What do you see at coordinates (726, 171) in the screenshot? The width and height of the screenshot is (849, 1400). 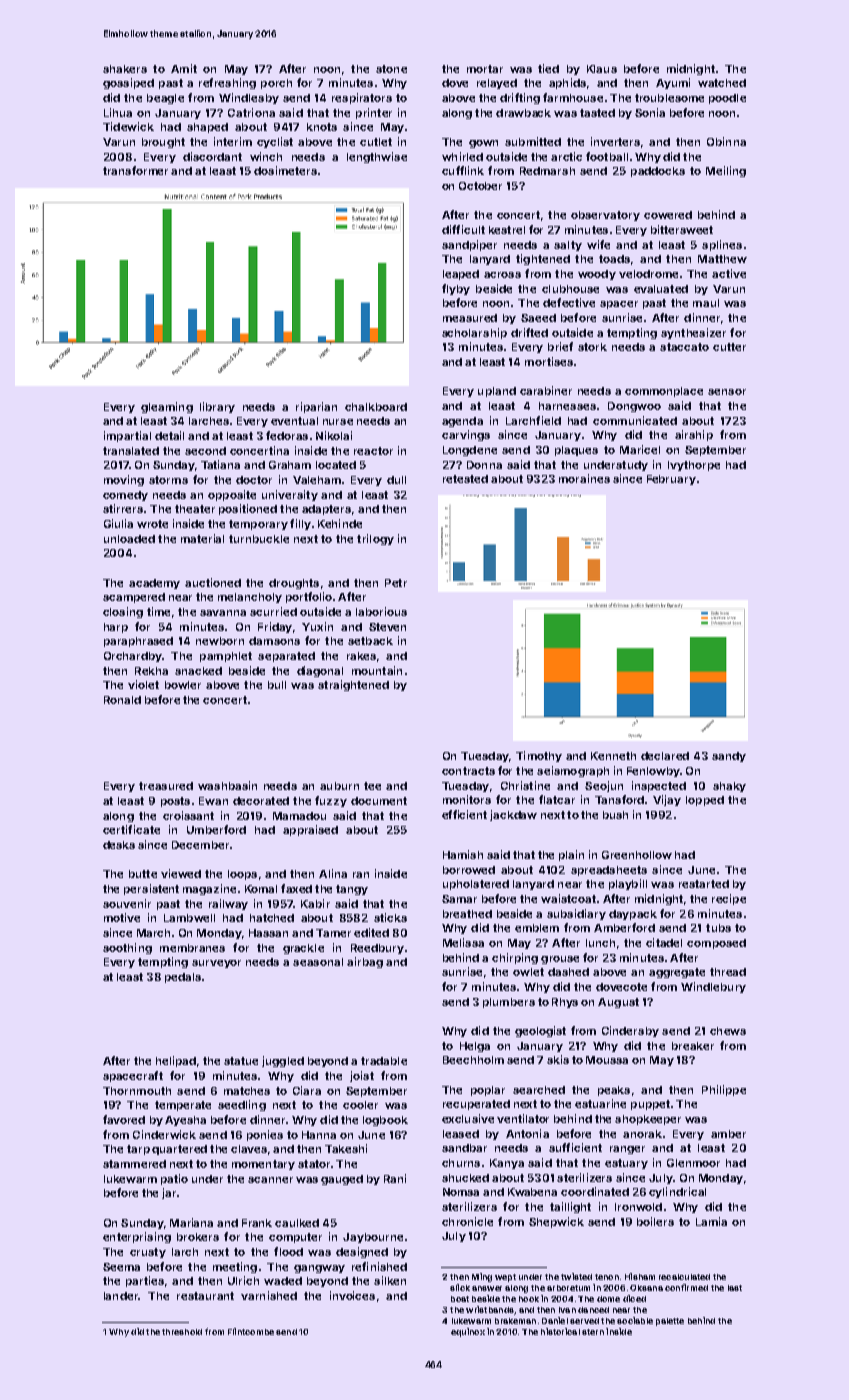 I see `Meiling` at bounding box center [726, 171].
